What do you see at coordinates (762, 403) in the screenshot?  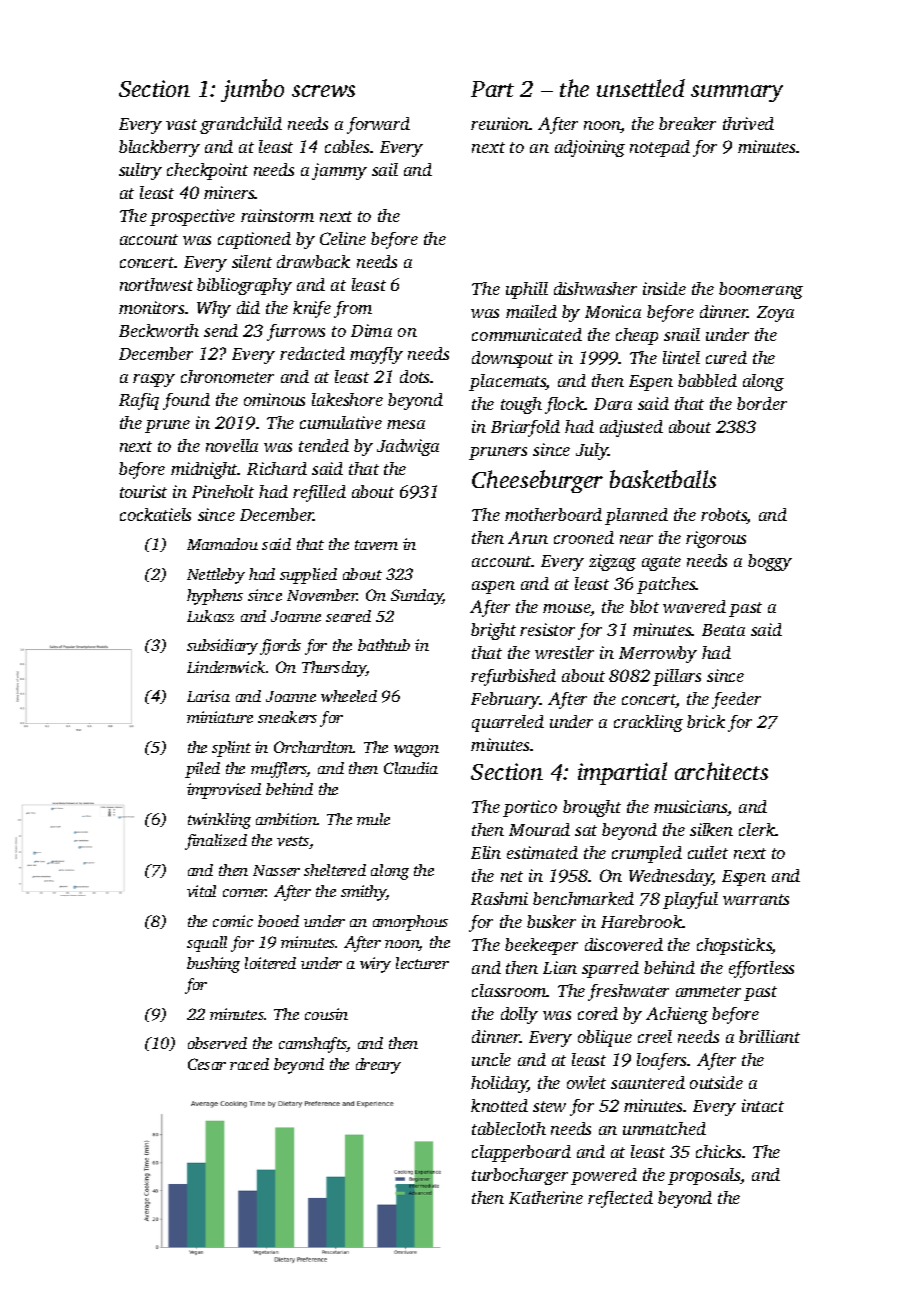 I see `border` at bounding box center [762, 403].
